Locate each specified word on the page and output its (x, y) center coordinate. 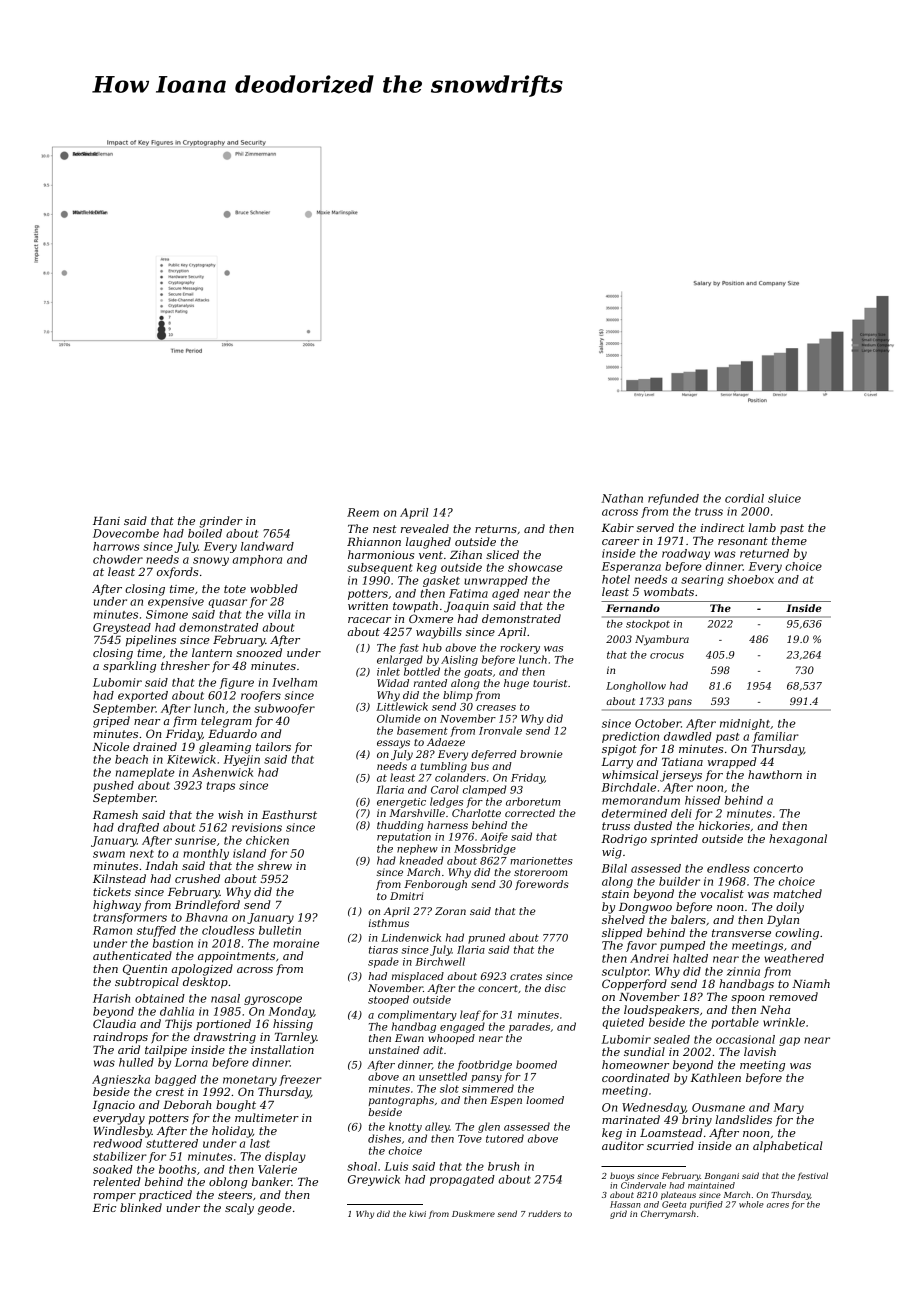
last (260, 1143)
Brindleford (207, 906)
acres (778, 1205)
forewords (542, 885)
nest (385, 529)
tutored (505, 1138)
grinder (221, 522)
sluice (784, 498)
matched (797, 893)
